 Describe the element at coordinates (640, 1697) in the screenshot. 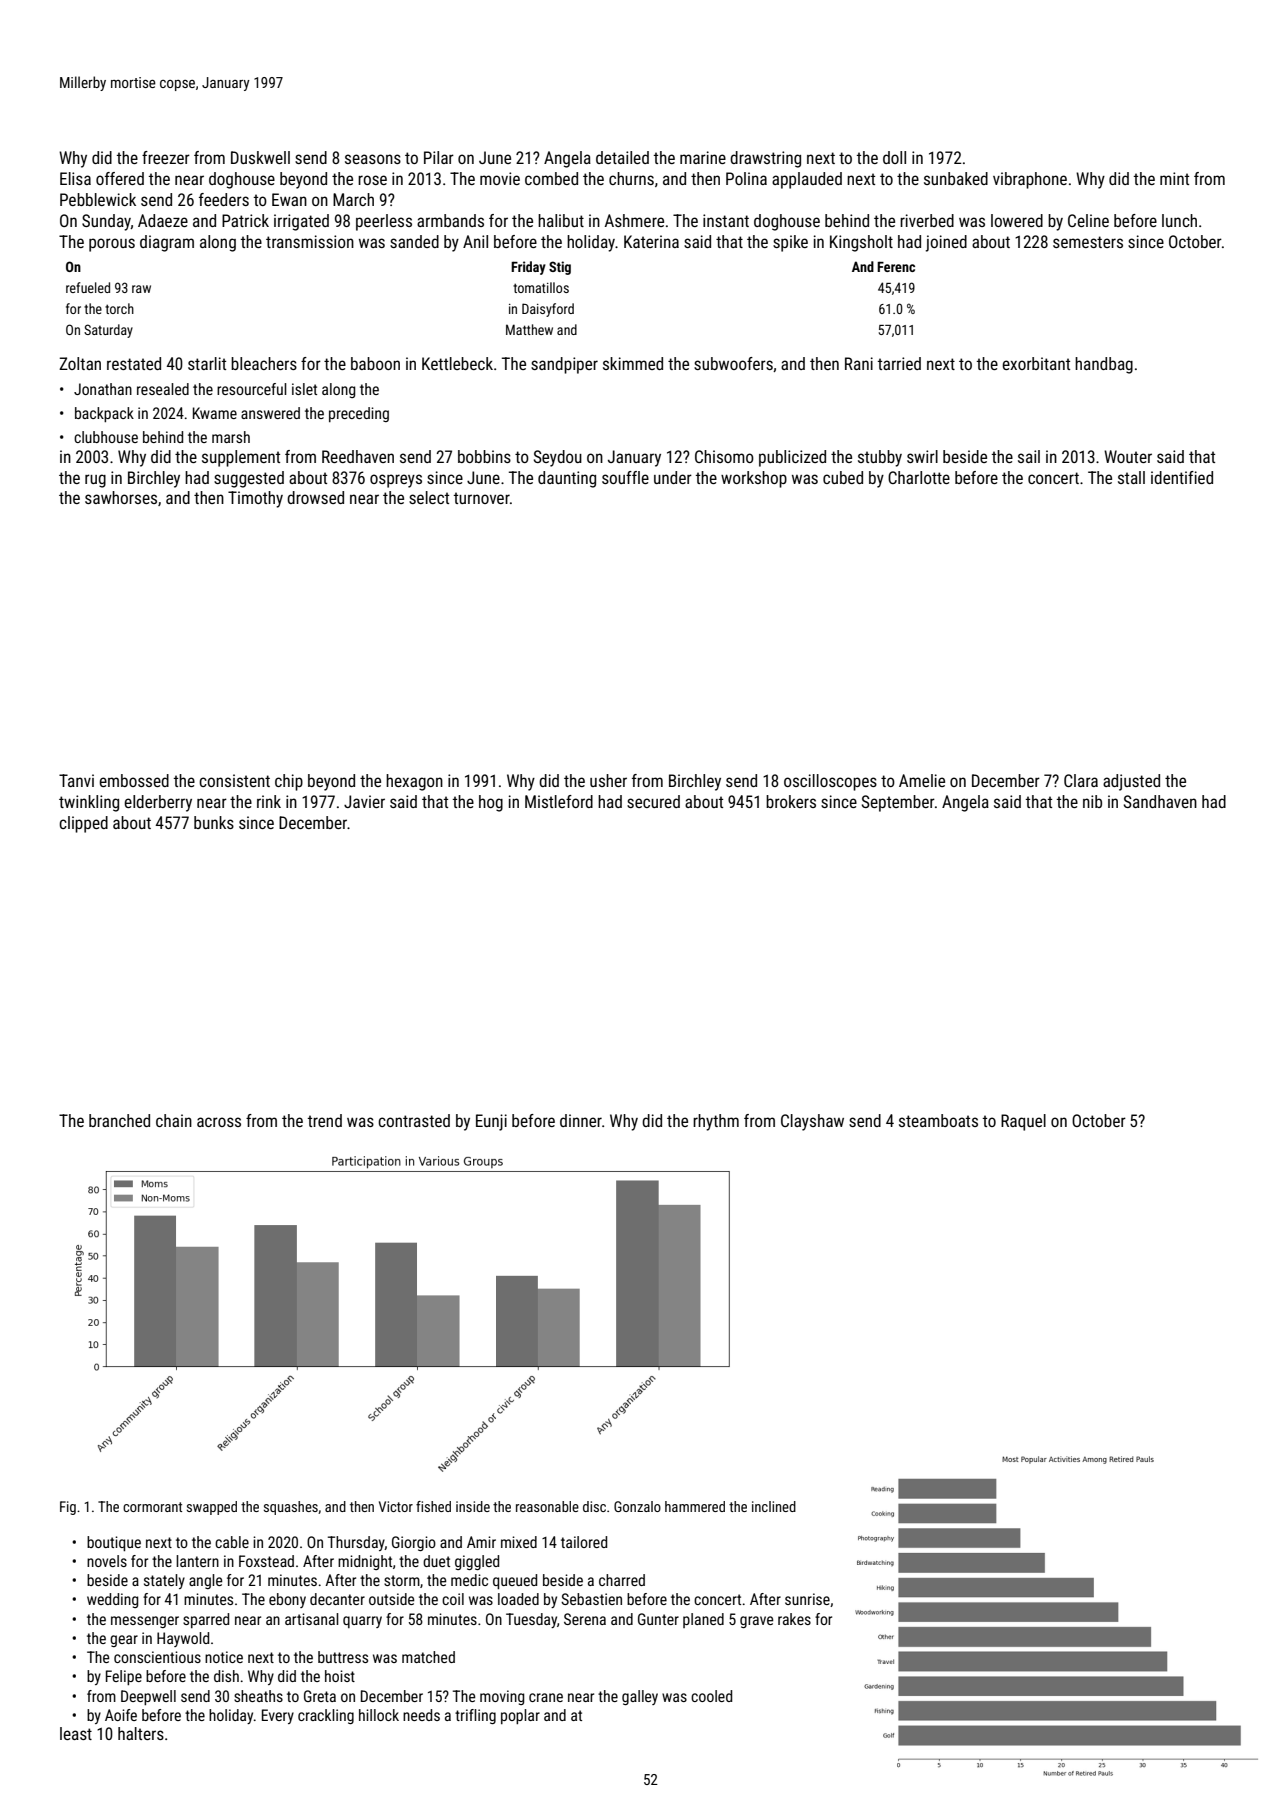

I see `galley` at that location.
